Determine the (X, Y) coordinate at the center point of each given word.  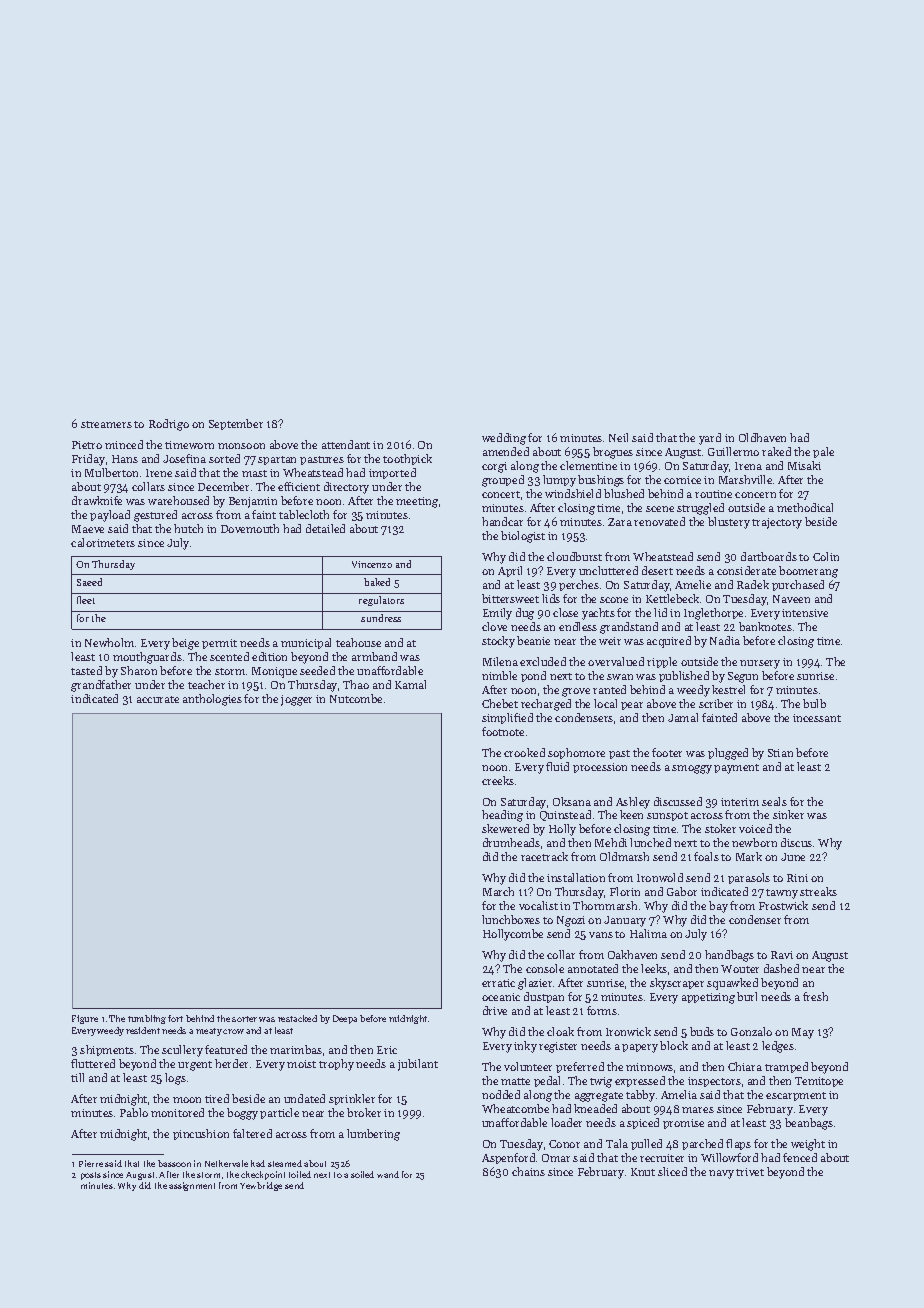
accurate (158, 699)
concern (755, 495)
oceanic (501, 997)
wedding (504, 439)
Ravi (782, 955)
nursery (760, 664)
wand (388, 1174)
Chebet (500, 703)
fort (175, 1018)
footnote (503, 731)
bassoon (174, 1163)
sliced (672, 1171)
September (236, 424)
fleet (86, 600)
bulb (814, 703)
